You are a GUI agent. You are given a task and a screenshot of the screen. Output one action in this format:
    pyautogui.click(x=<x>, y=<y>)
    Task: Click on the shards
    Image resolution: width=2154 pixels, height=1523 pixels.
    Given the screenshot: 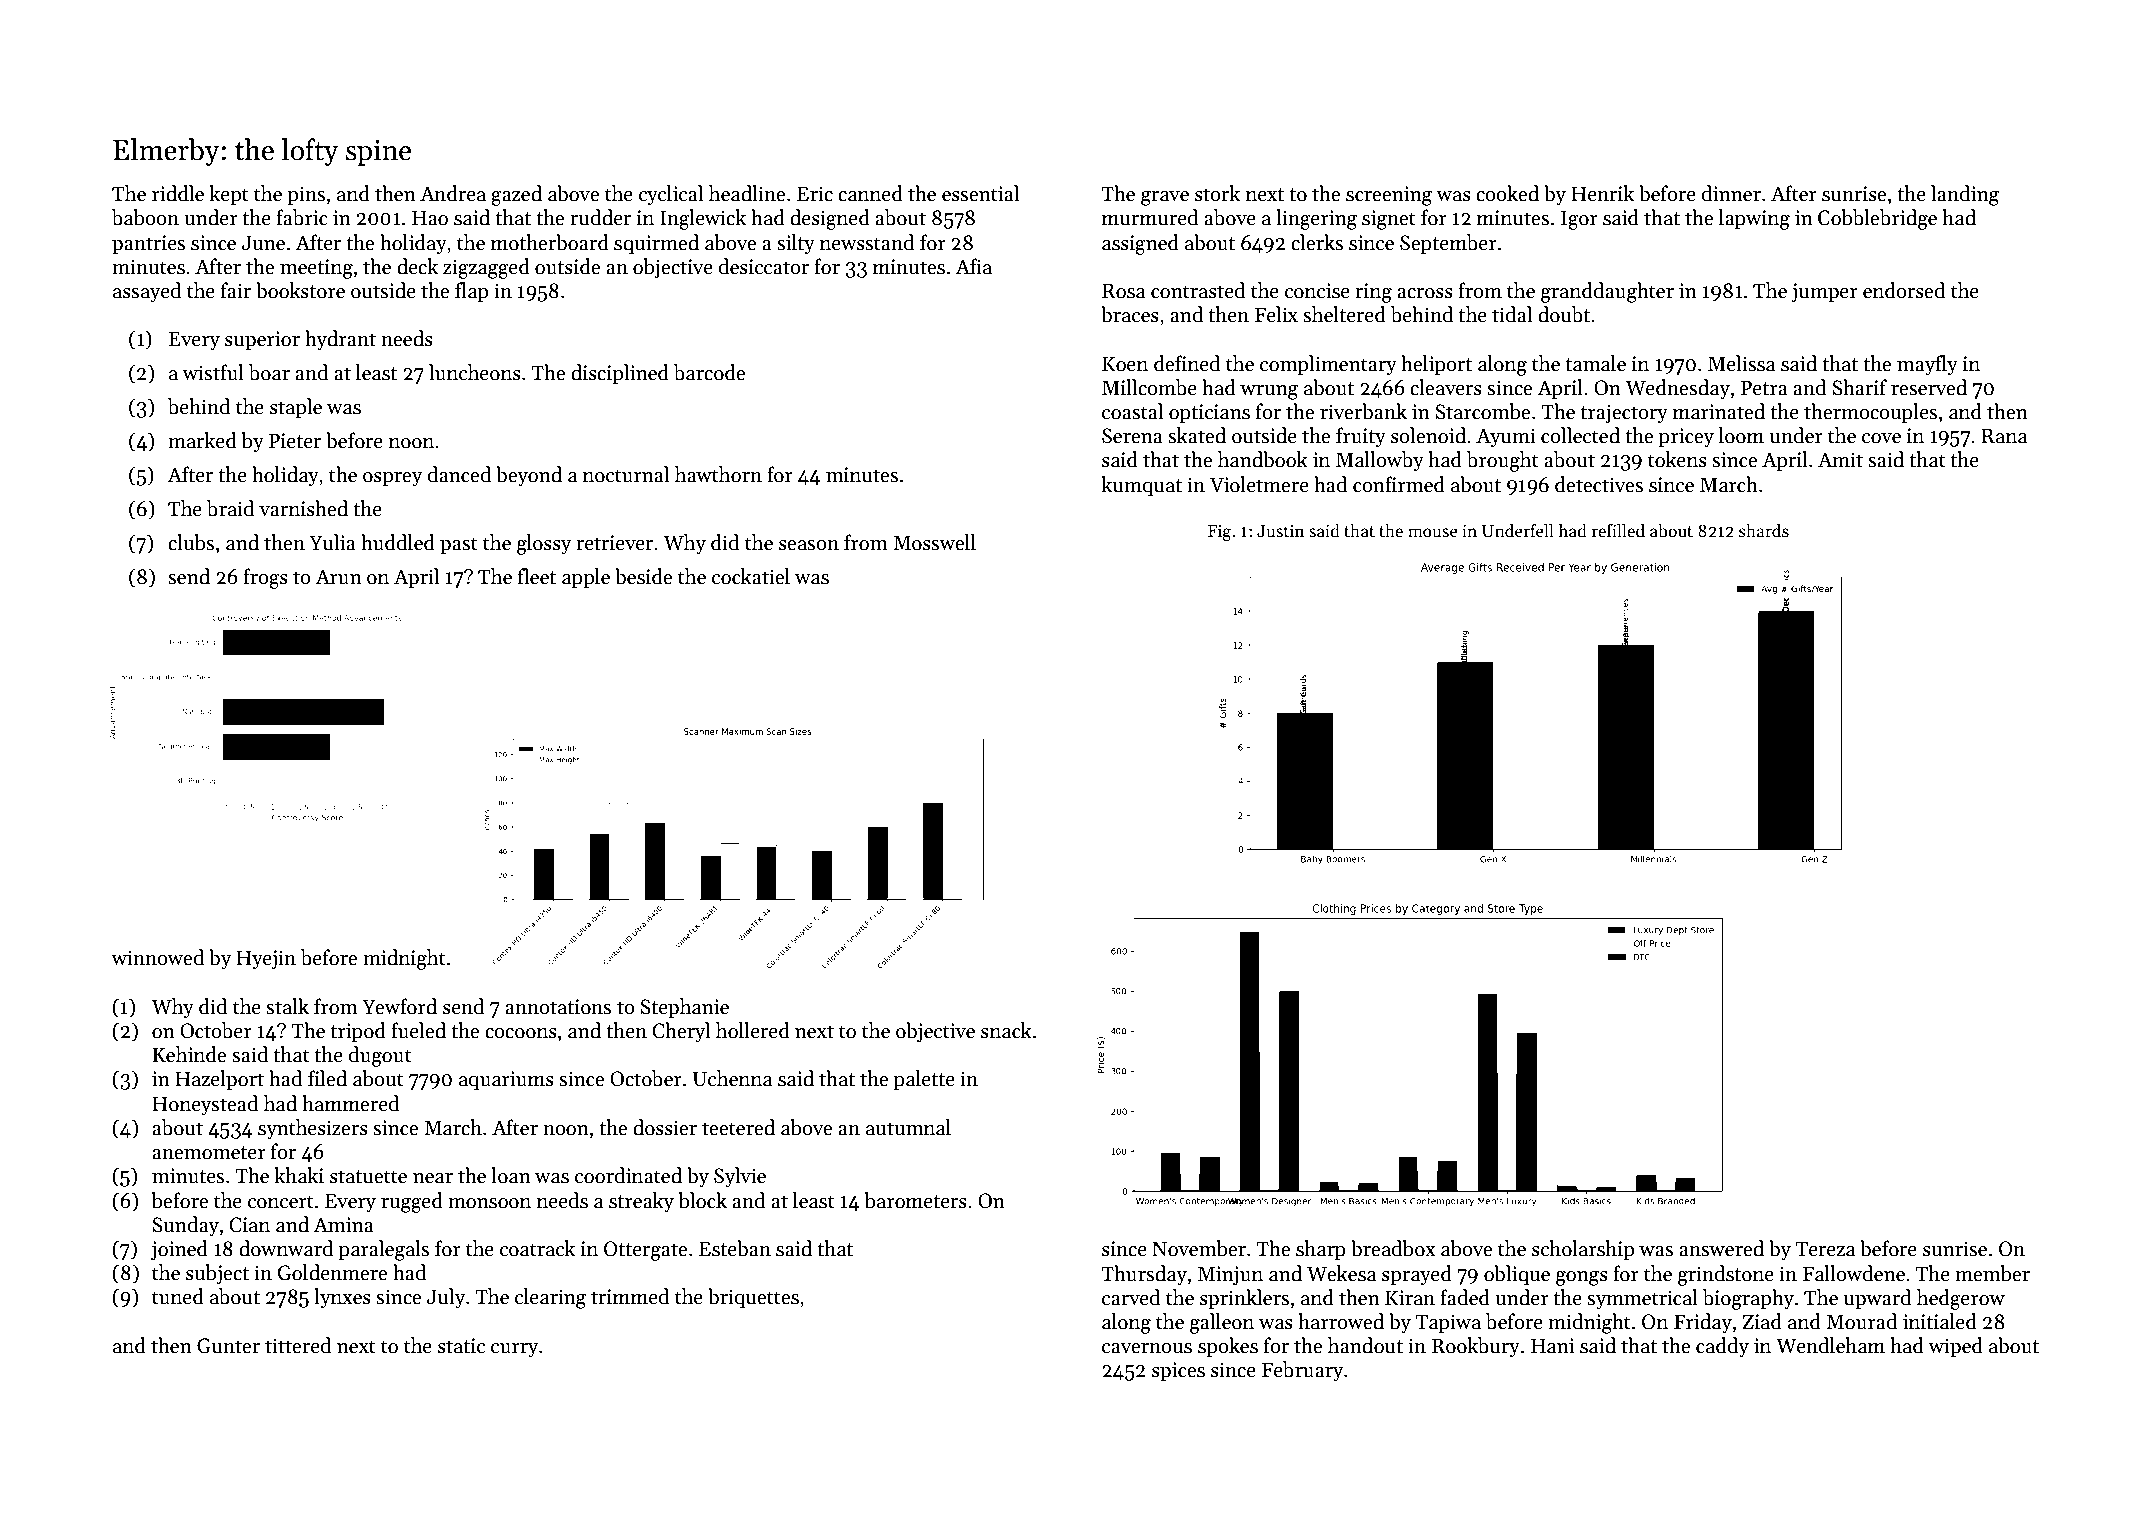 What is the action you would take?
    pyautogui.click(x=1764, y=530)
